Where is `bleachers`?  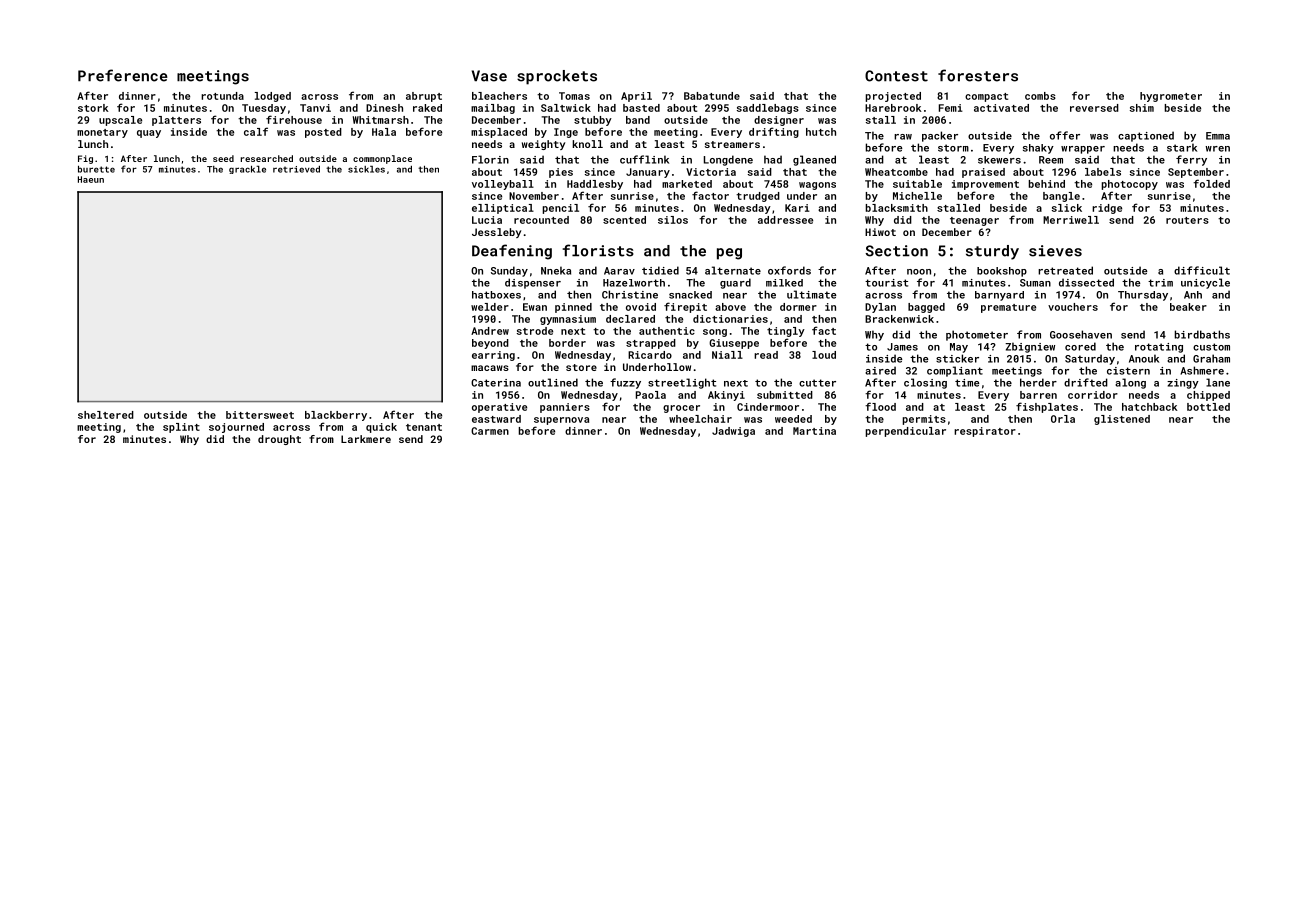
bleachers is located at coordinates (499, 96).
